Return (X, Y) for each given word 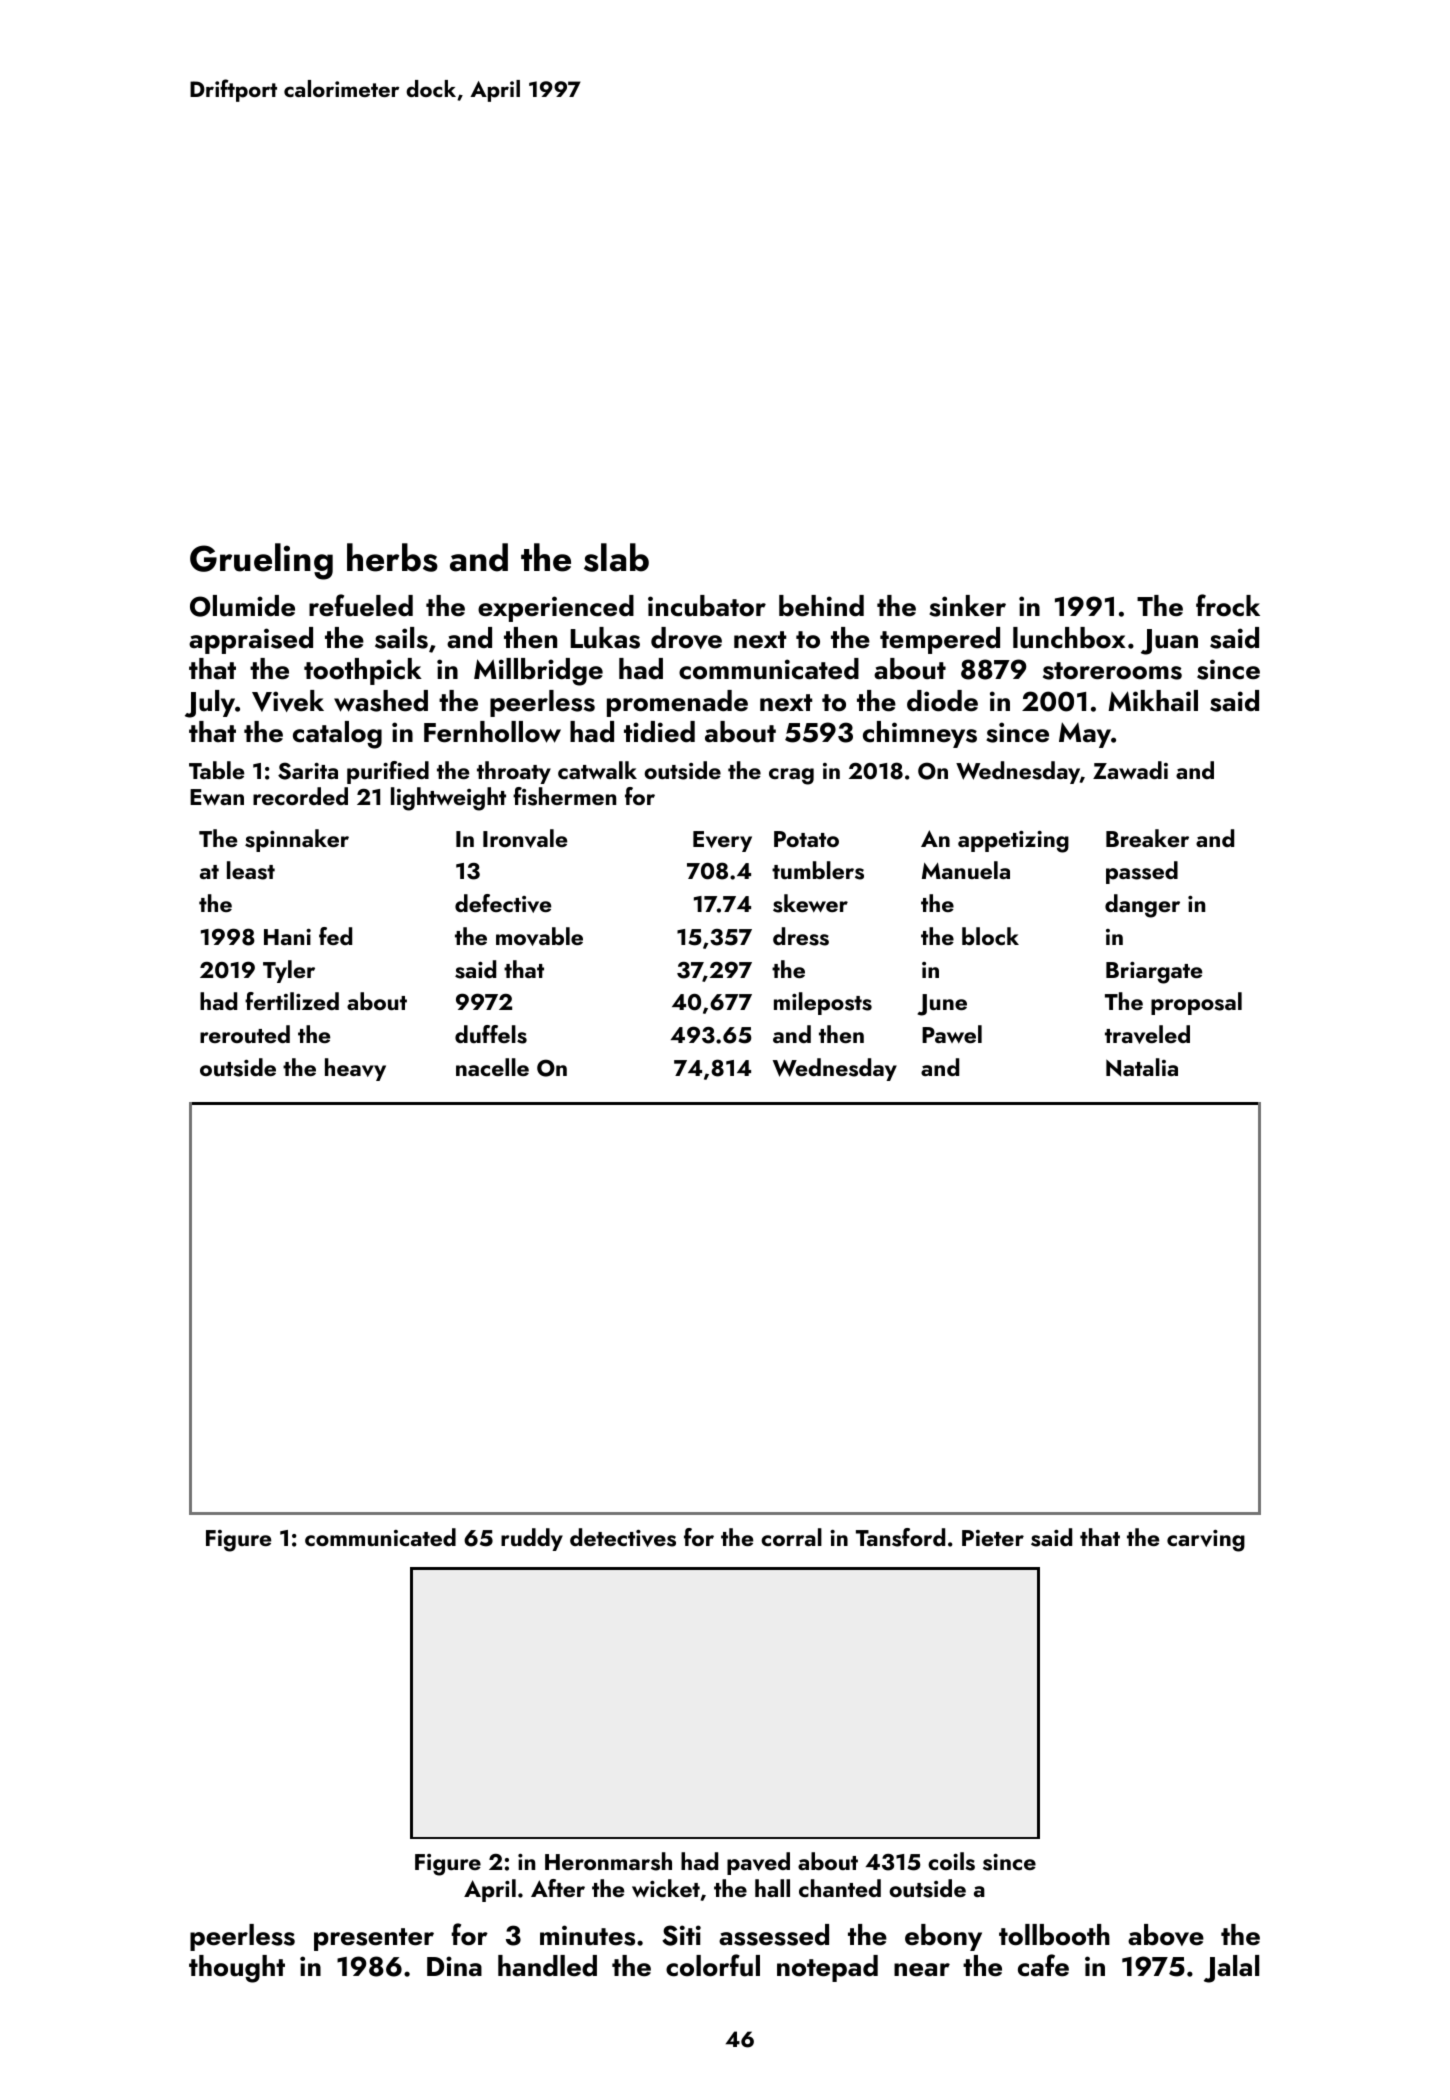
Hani (287, 937)
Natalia (1142, 1067)
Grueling (261, 561)
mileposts (823, 1003)
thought (237, 1969)
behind (821, 606)
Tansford (900, 1537)
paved (758, 1863)
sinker (967, 606)
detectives (623, 1537)
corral (791, 1537)
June (942, 1005)
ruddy (532, 1539)
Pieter (993, 1538)
